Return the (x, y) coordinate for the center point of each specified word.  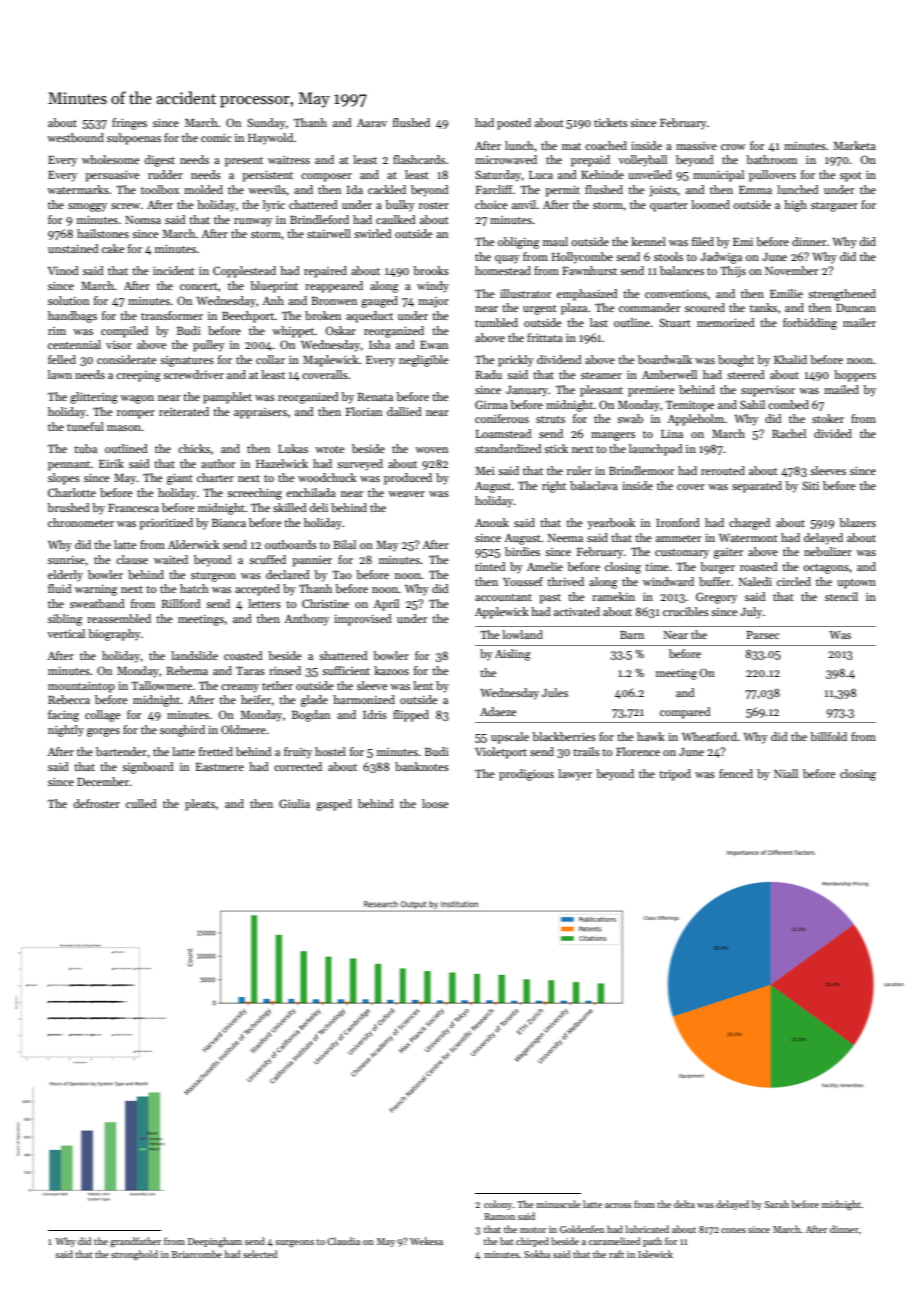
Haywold (270, 139)
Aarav (372, 123)
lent (423, 685)
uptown (856, 584)
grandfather (135, 1242)
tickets (611, 122)
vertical (66, 633)
